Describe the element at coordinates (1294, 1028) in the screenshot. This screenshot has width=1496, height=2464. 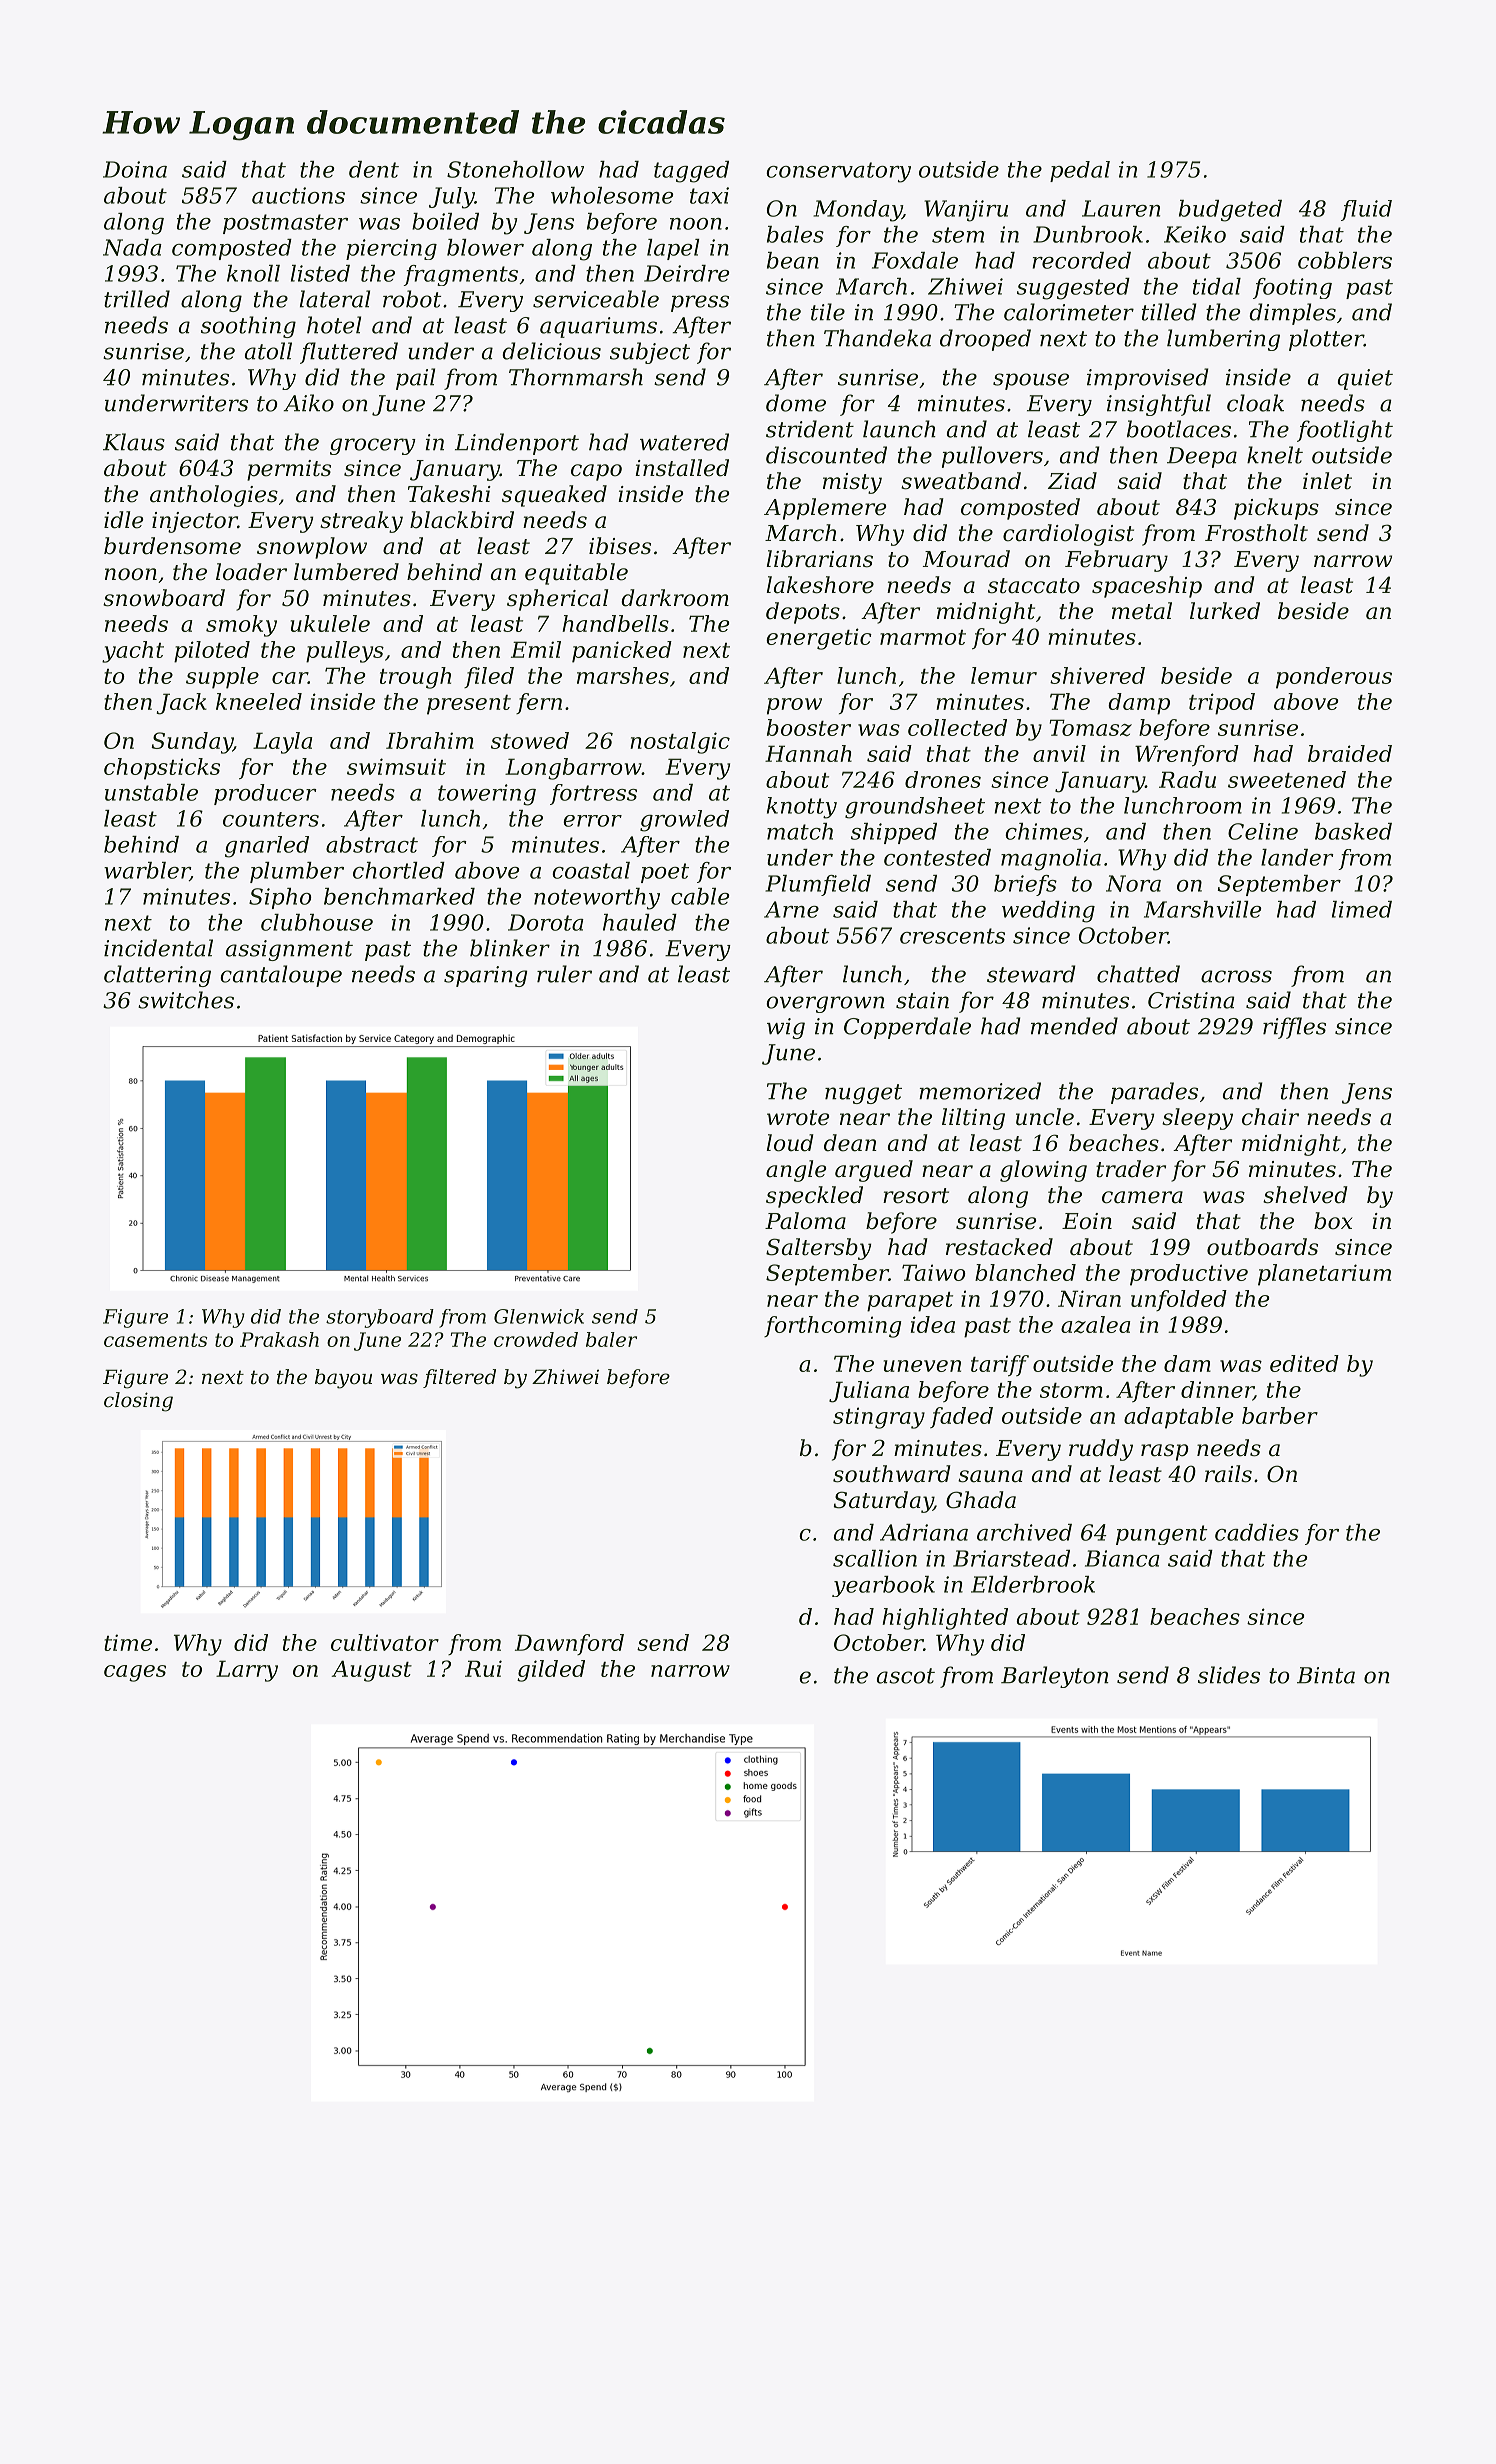
I see `riffles` at that location.
